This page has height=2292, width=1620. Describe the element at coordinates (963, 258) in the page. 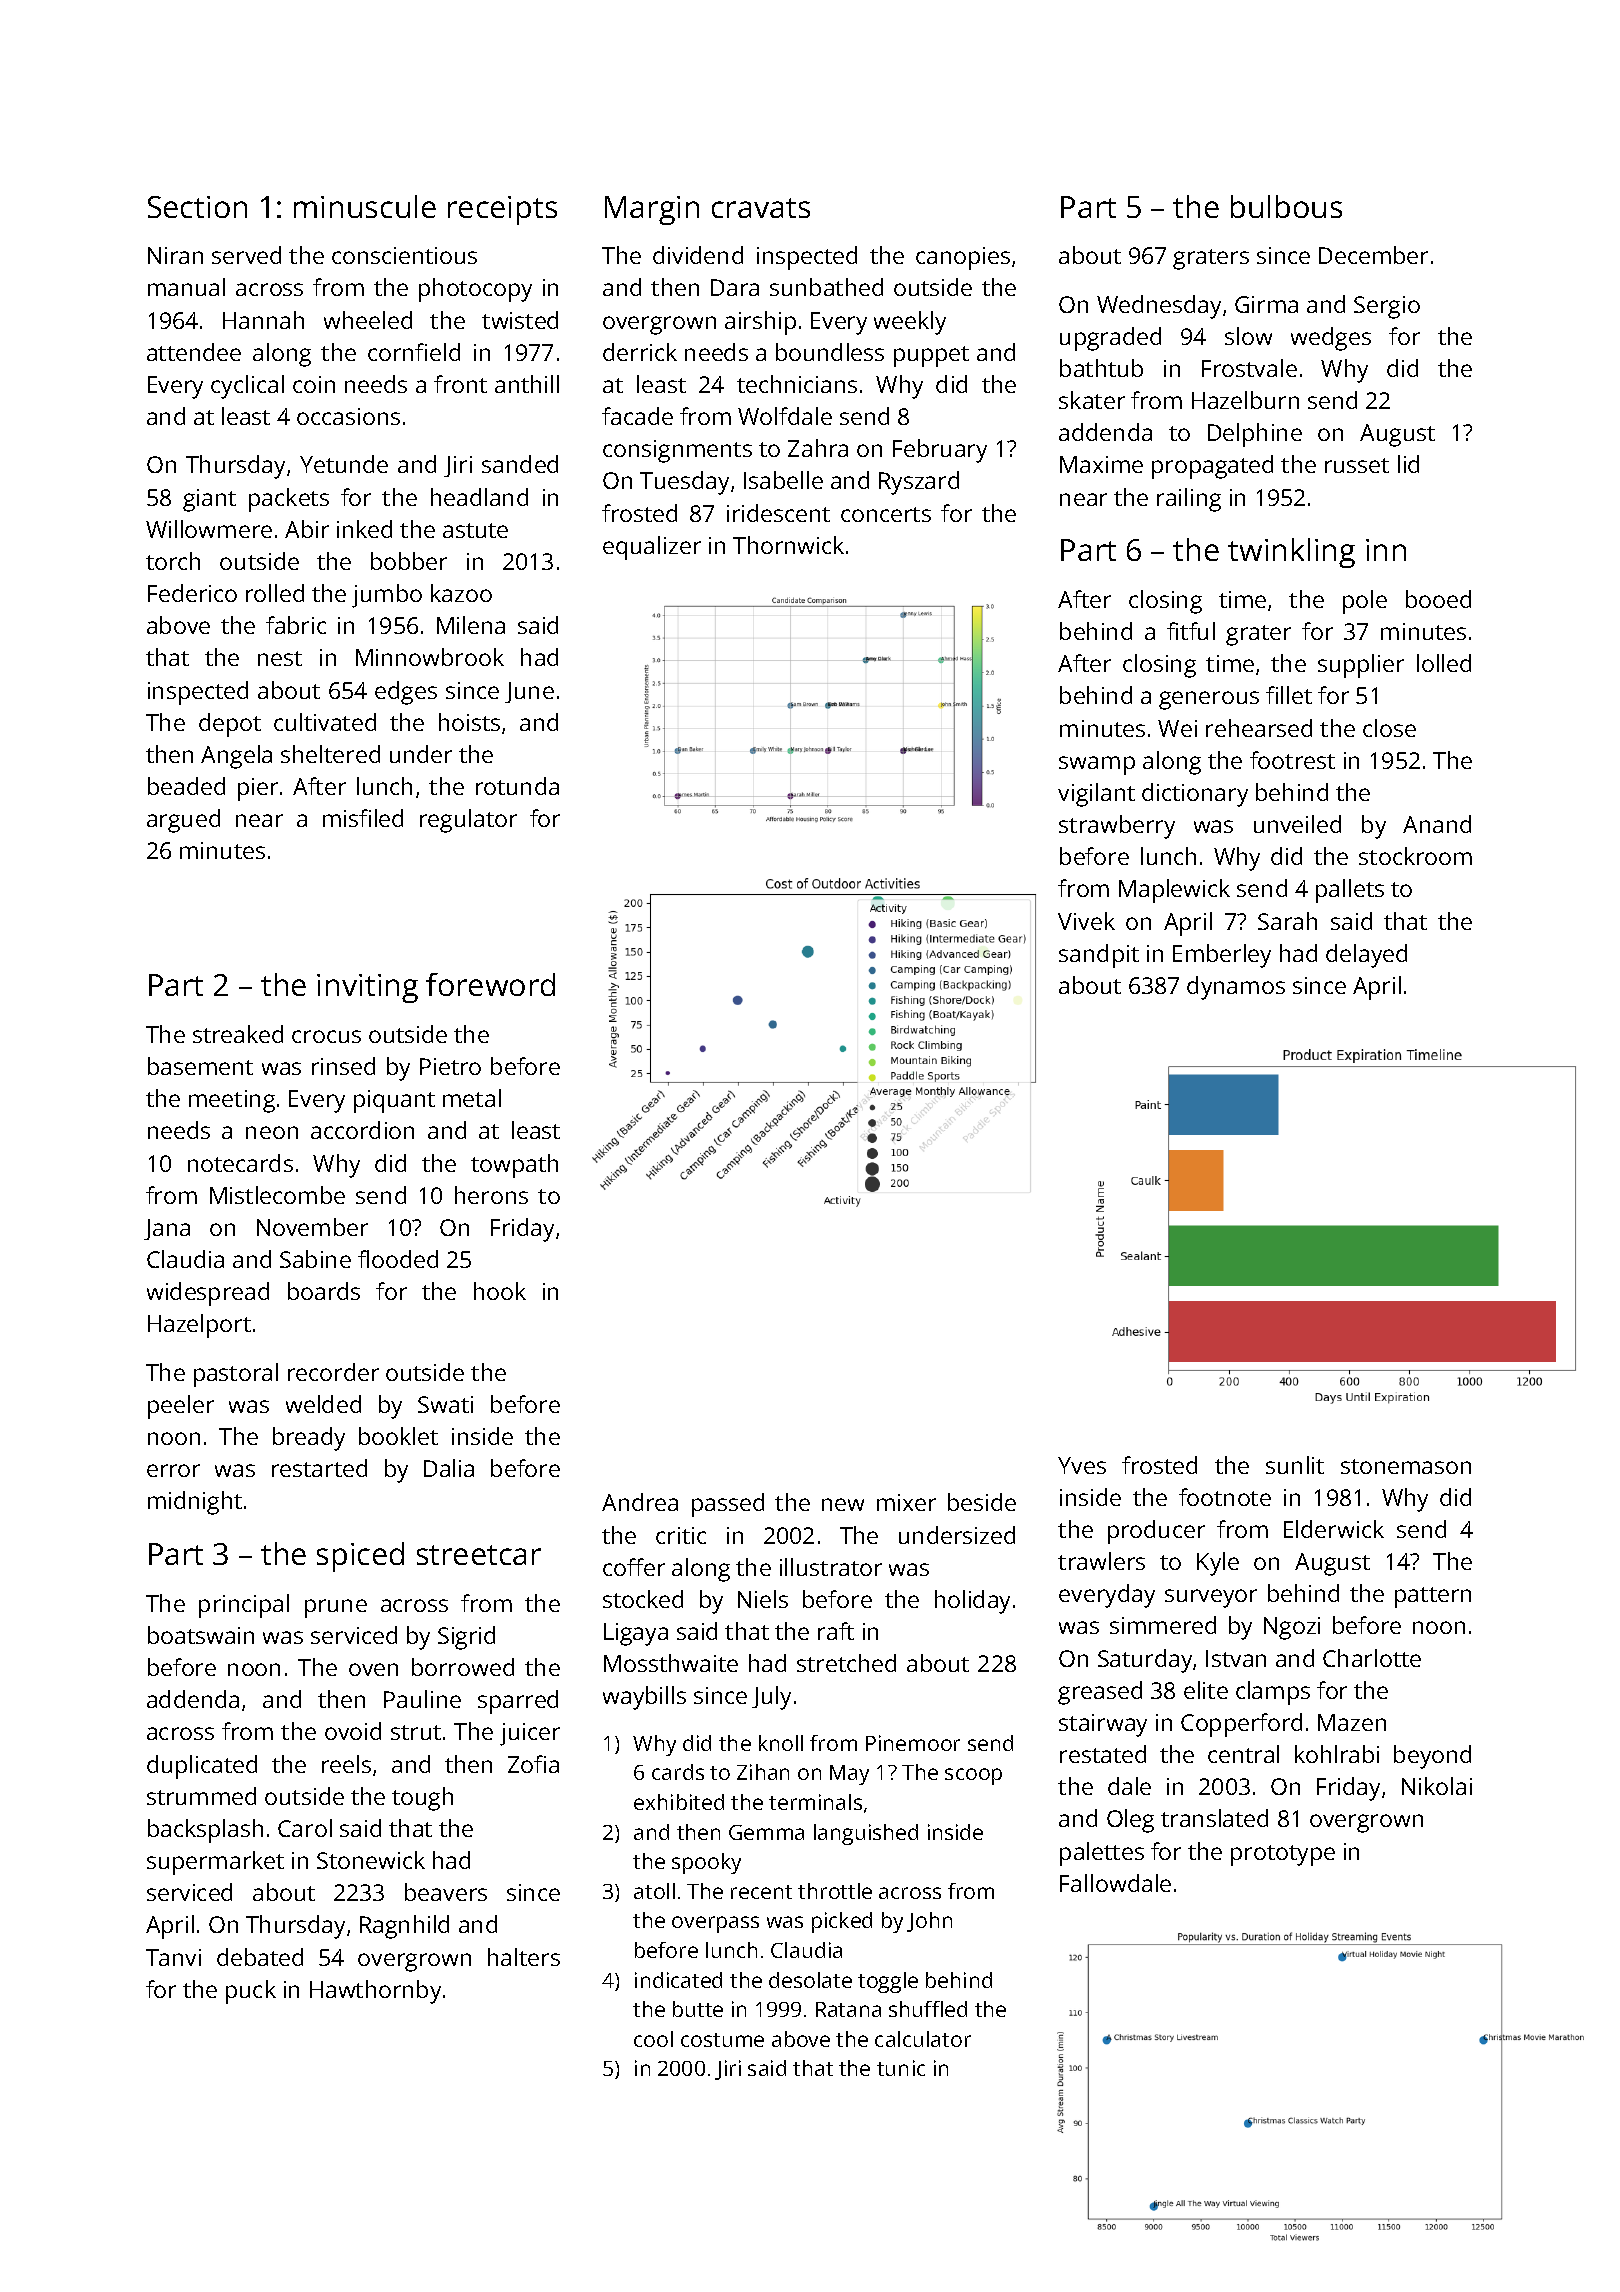

I see `canopies` at that location.
